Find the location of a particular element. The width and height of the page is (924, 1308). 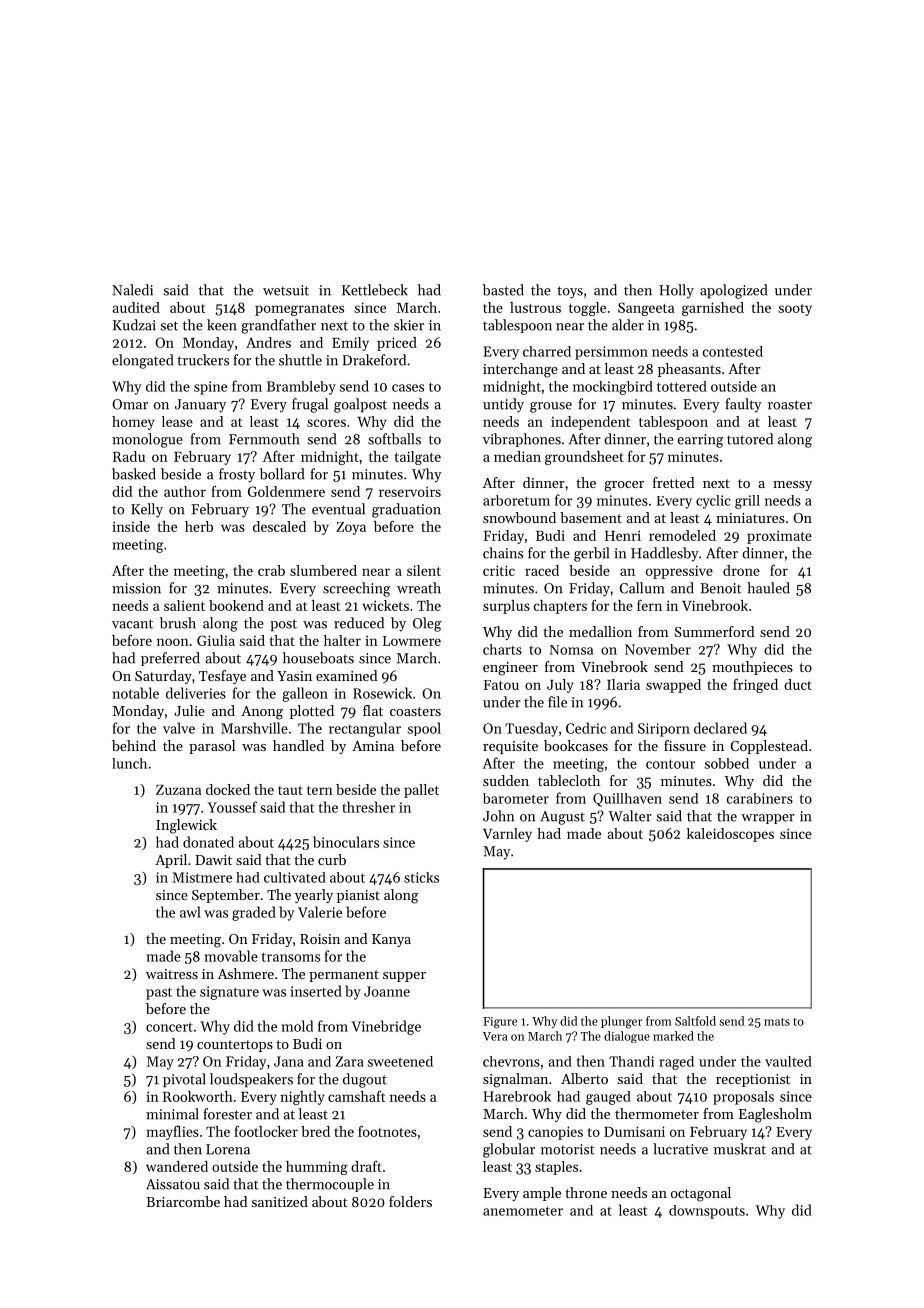

spine is located at coordinates (210, 388).
